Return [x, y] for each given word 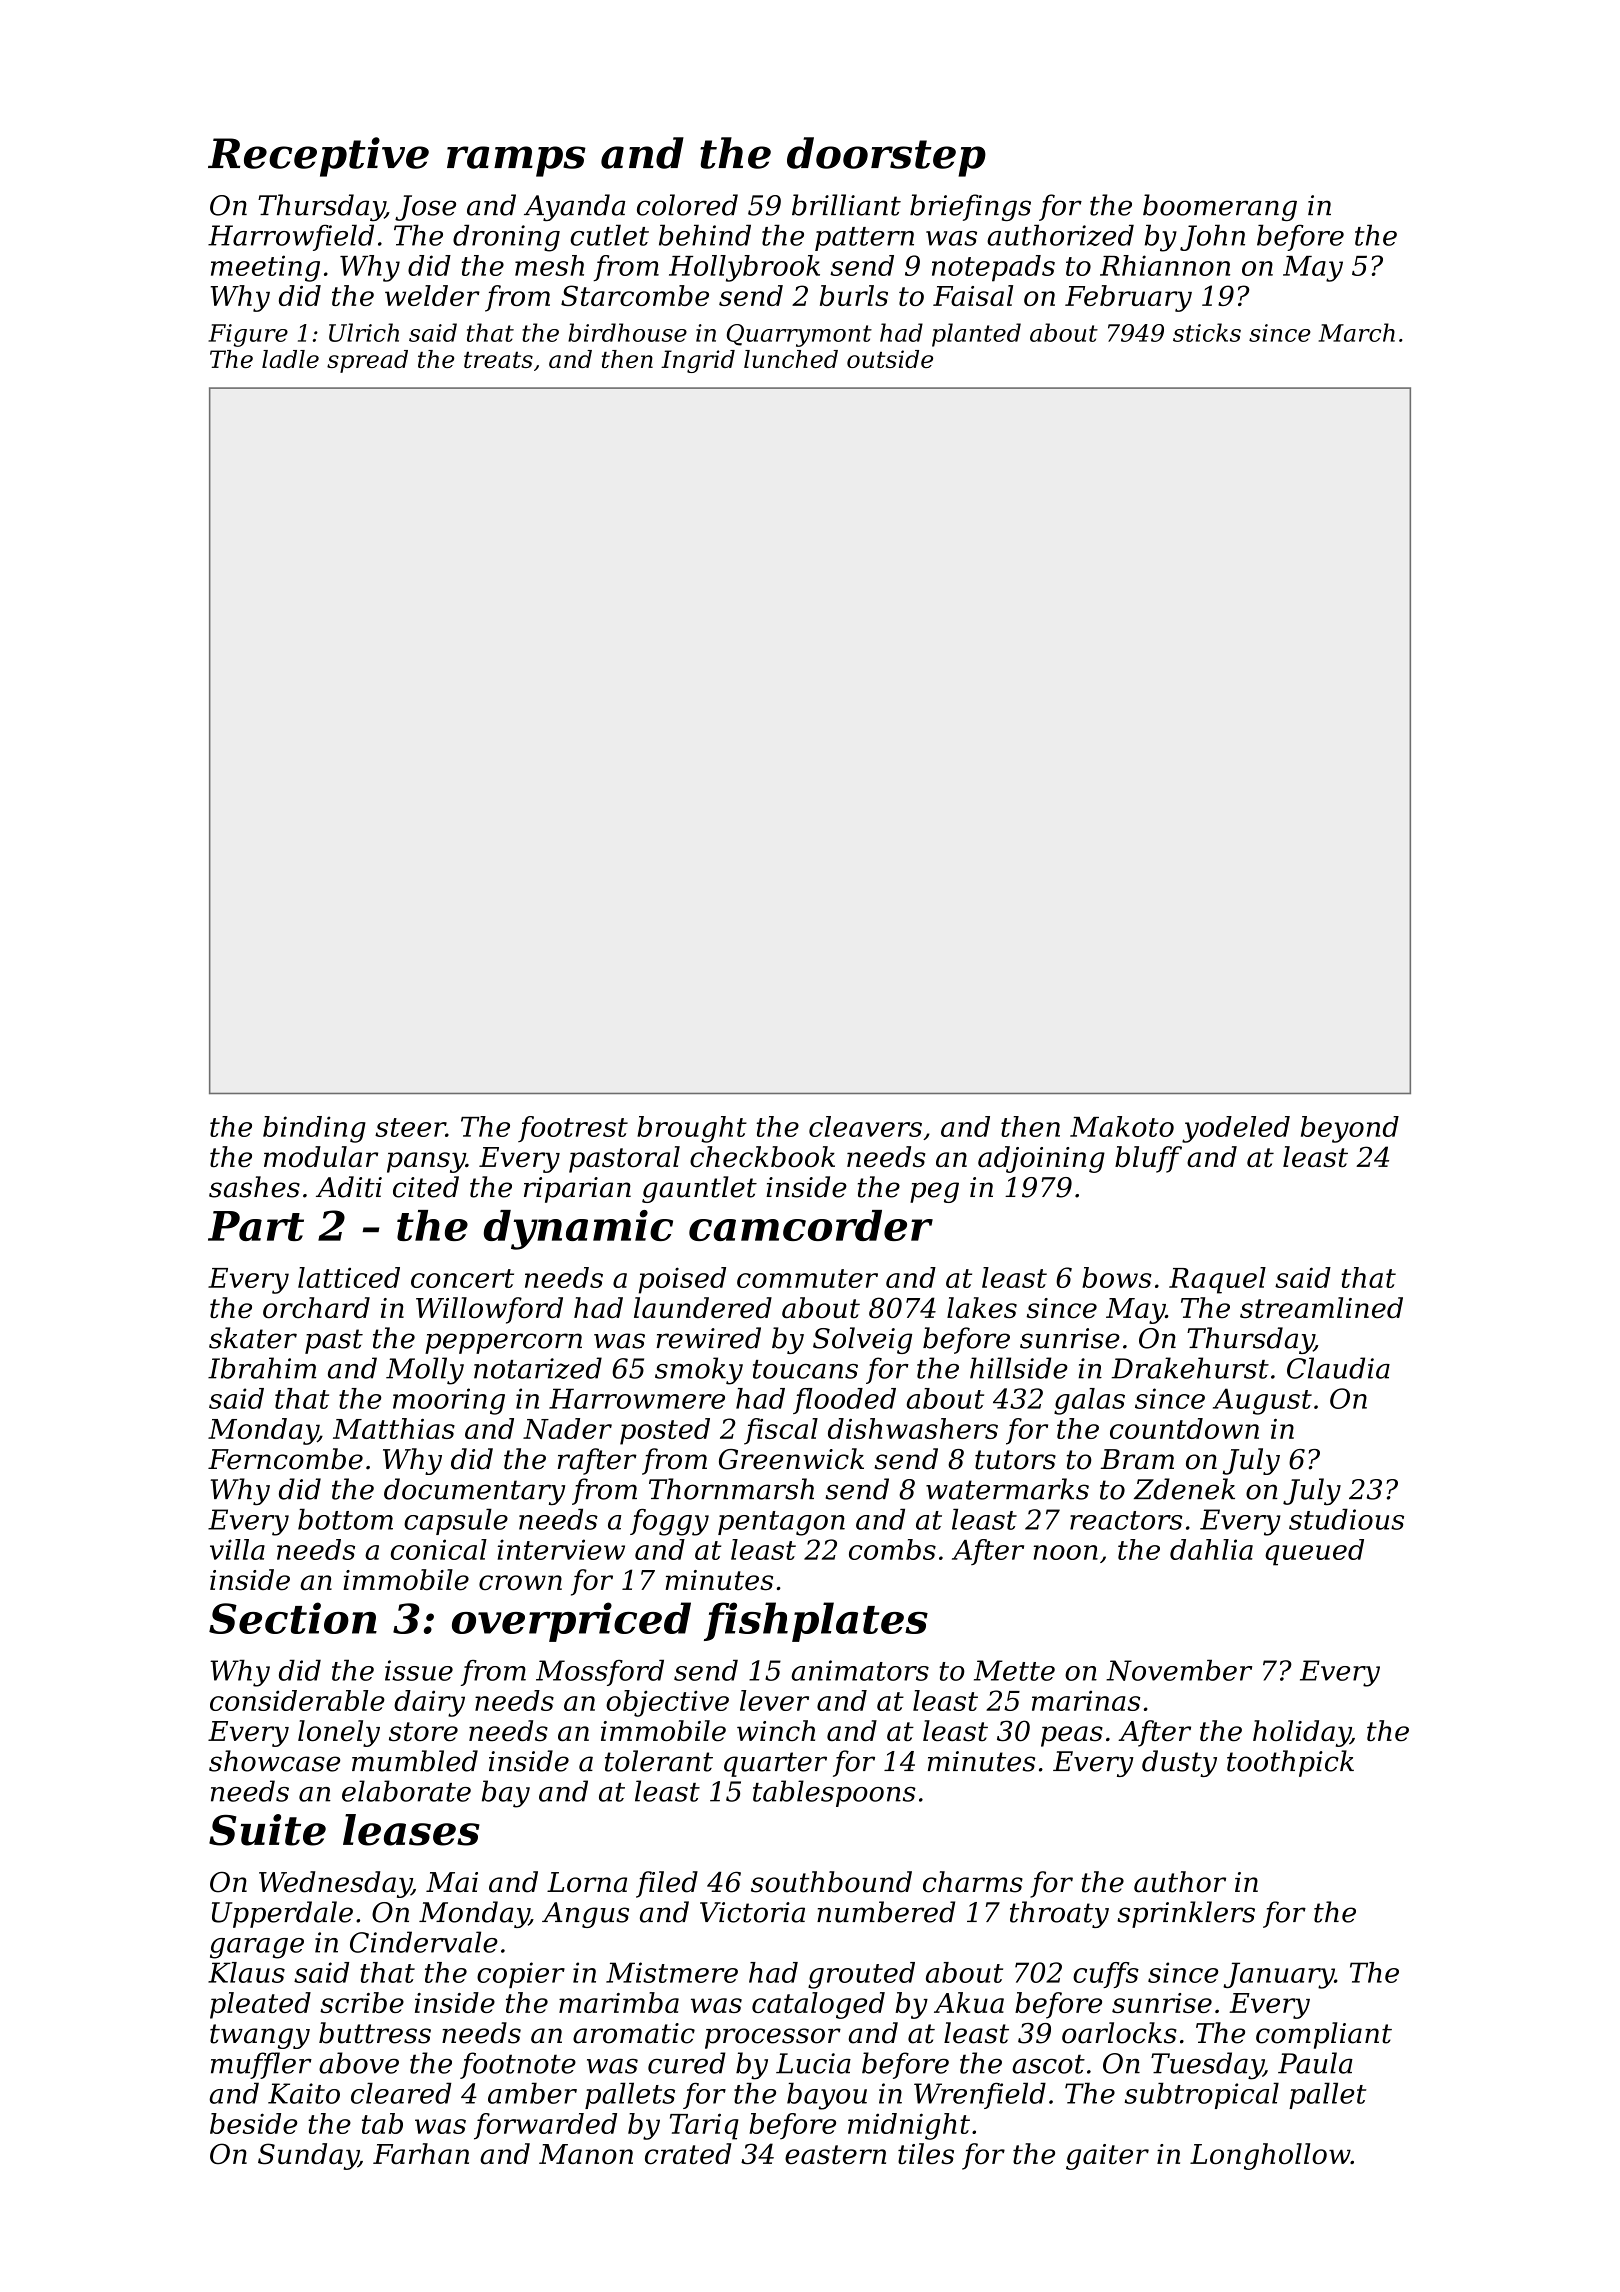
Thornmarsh [731, 1489]
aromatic [634, 2033]
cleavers [865, 1126]
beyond [1350, 1129]
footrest [573, 1129]
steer [410, 1127]
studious [1346, 1519]
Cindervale [424, 1942]
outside [890, 359]
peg [934, 1192]
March [1357, 332]
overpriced [571, 1622]
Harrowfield [291, 237]
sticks [1207, 332]
